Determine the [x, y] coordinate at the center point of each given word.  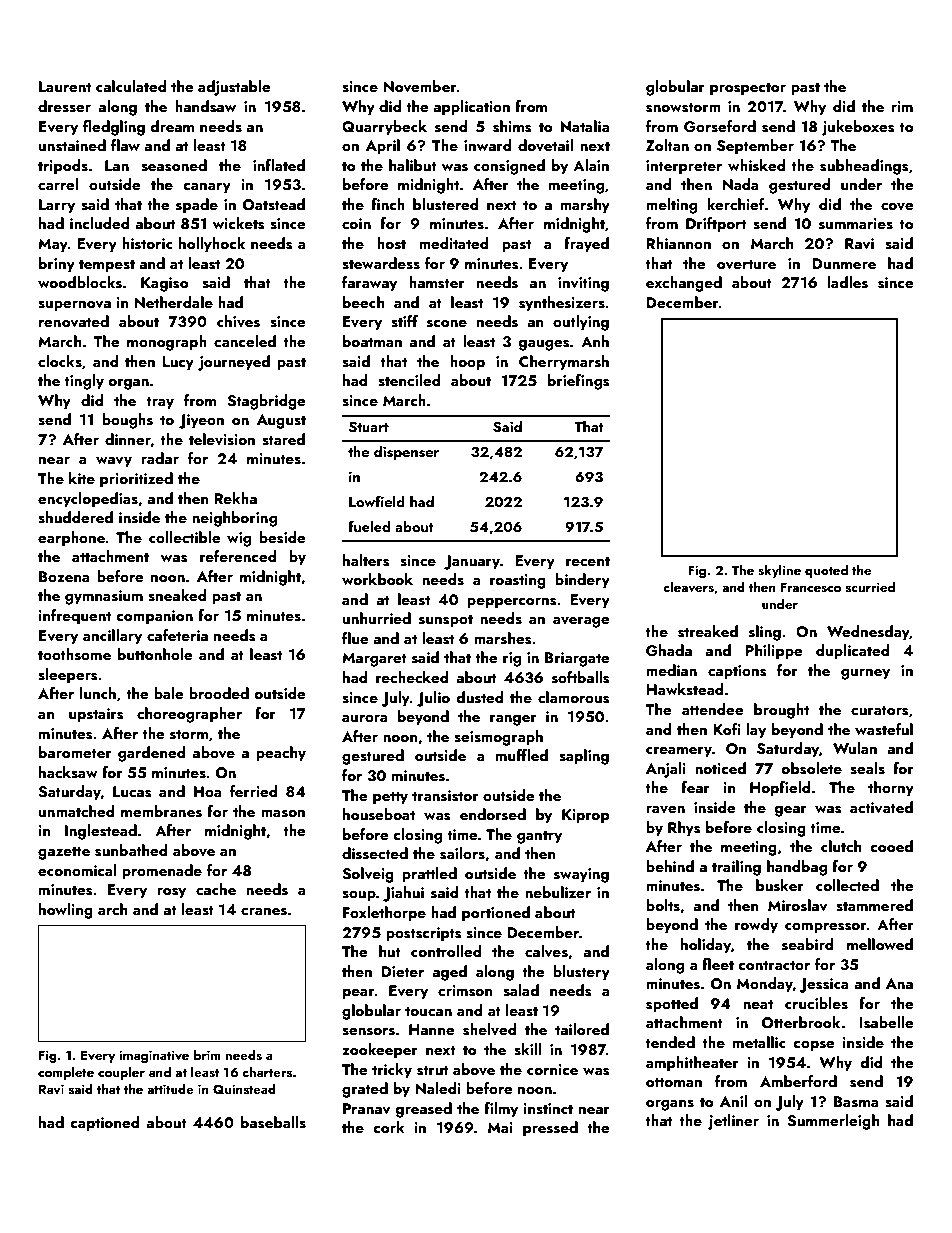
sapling [584, 757]
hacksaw [68, 772]
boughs [127, 421]
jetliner [733, 1122]
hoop [467, 363]
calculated [131, 86]
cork [389, 1127]
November [420, 86]
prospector [748, 89]
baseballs [273, 1122]
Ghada [669, 650]
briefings [578, 382]
